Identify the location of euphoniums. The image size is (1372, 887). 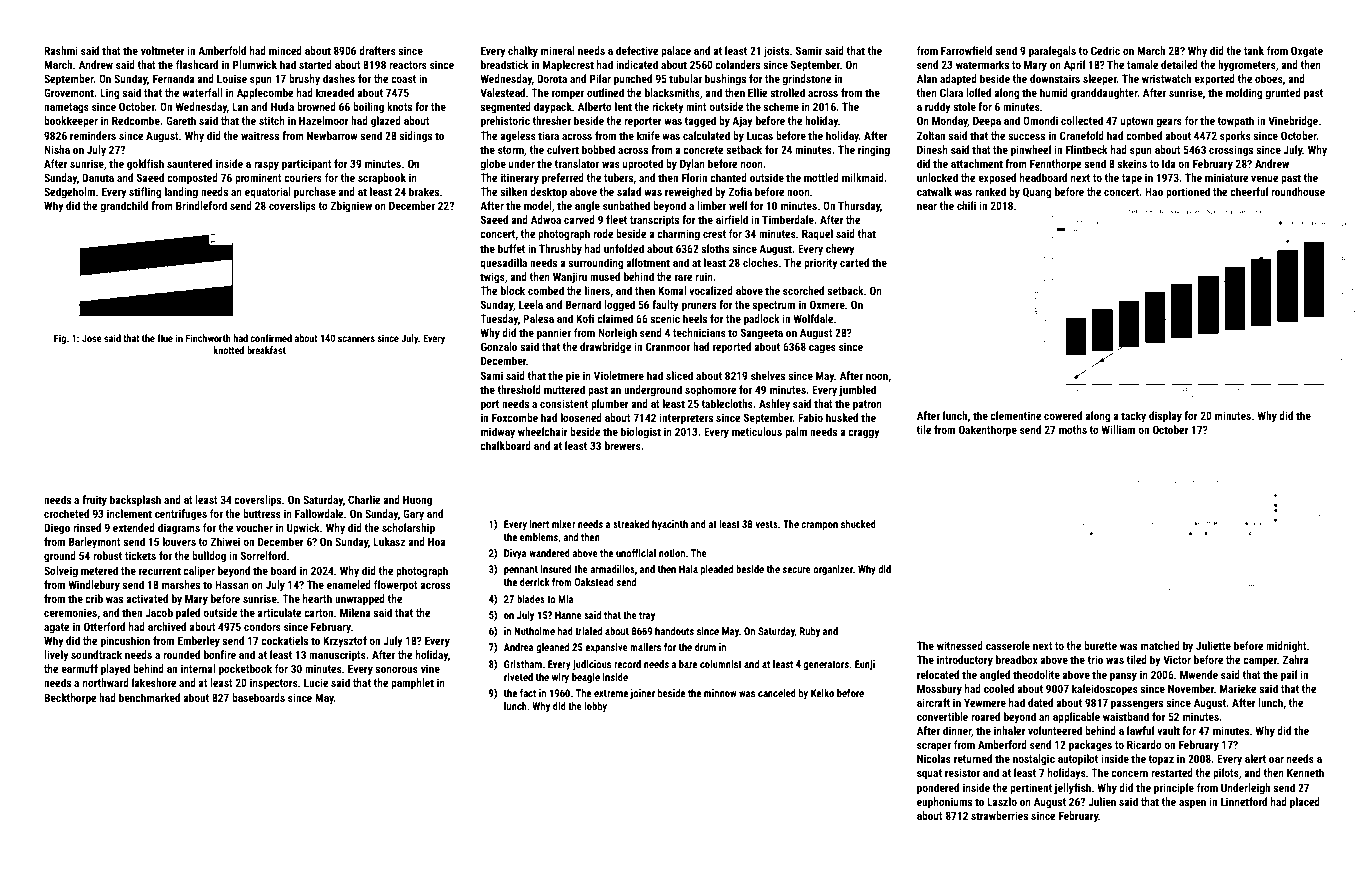
(944, 803).
